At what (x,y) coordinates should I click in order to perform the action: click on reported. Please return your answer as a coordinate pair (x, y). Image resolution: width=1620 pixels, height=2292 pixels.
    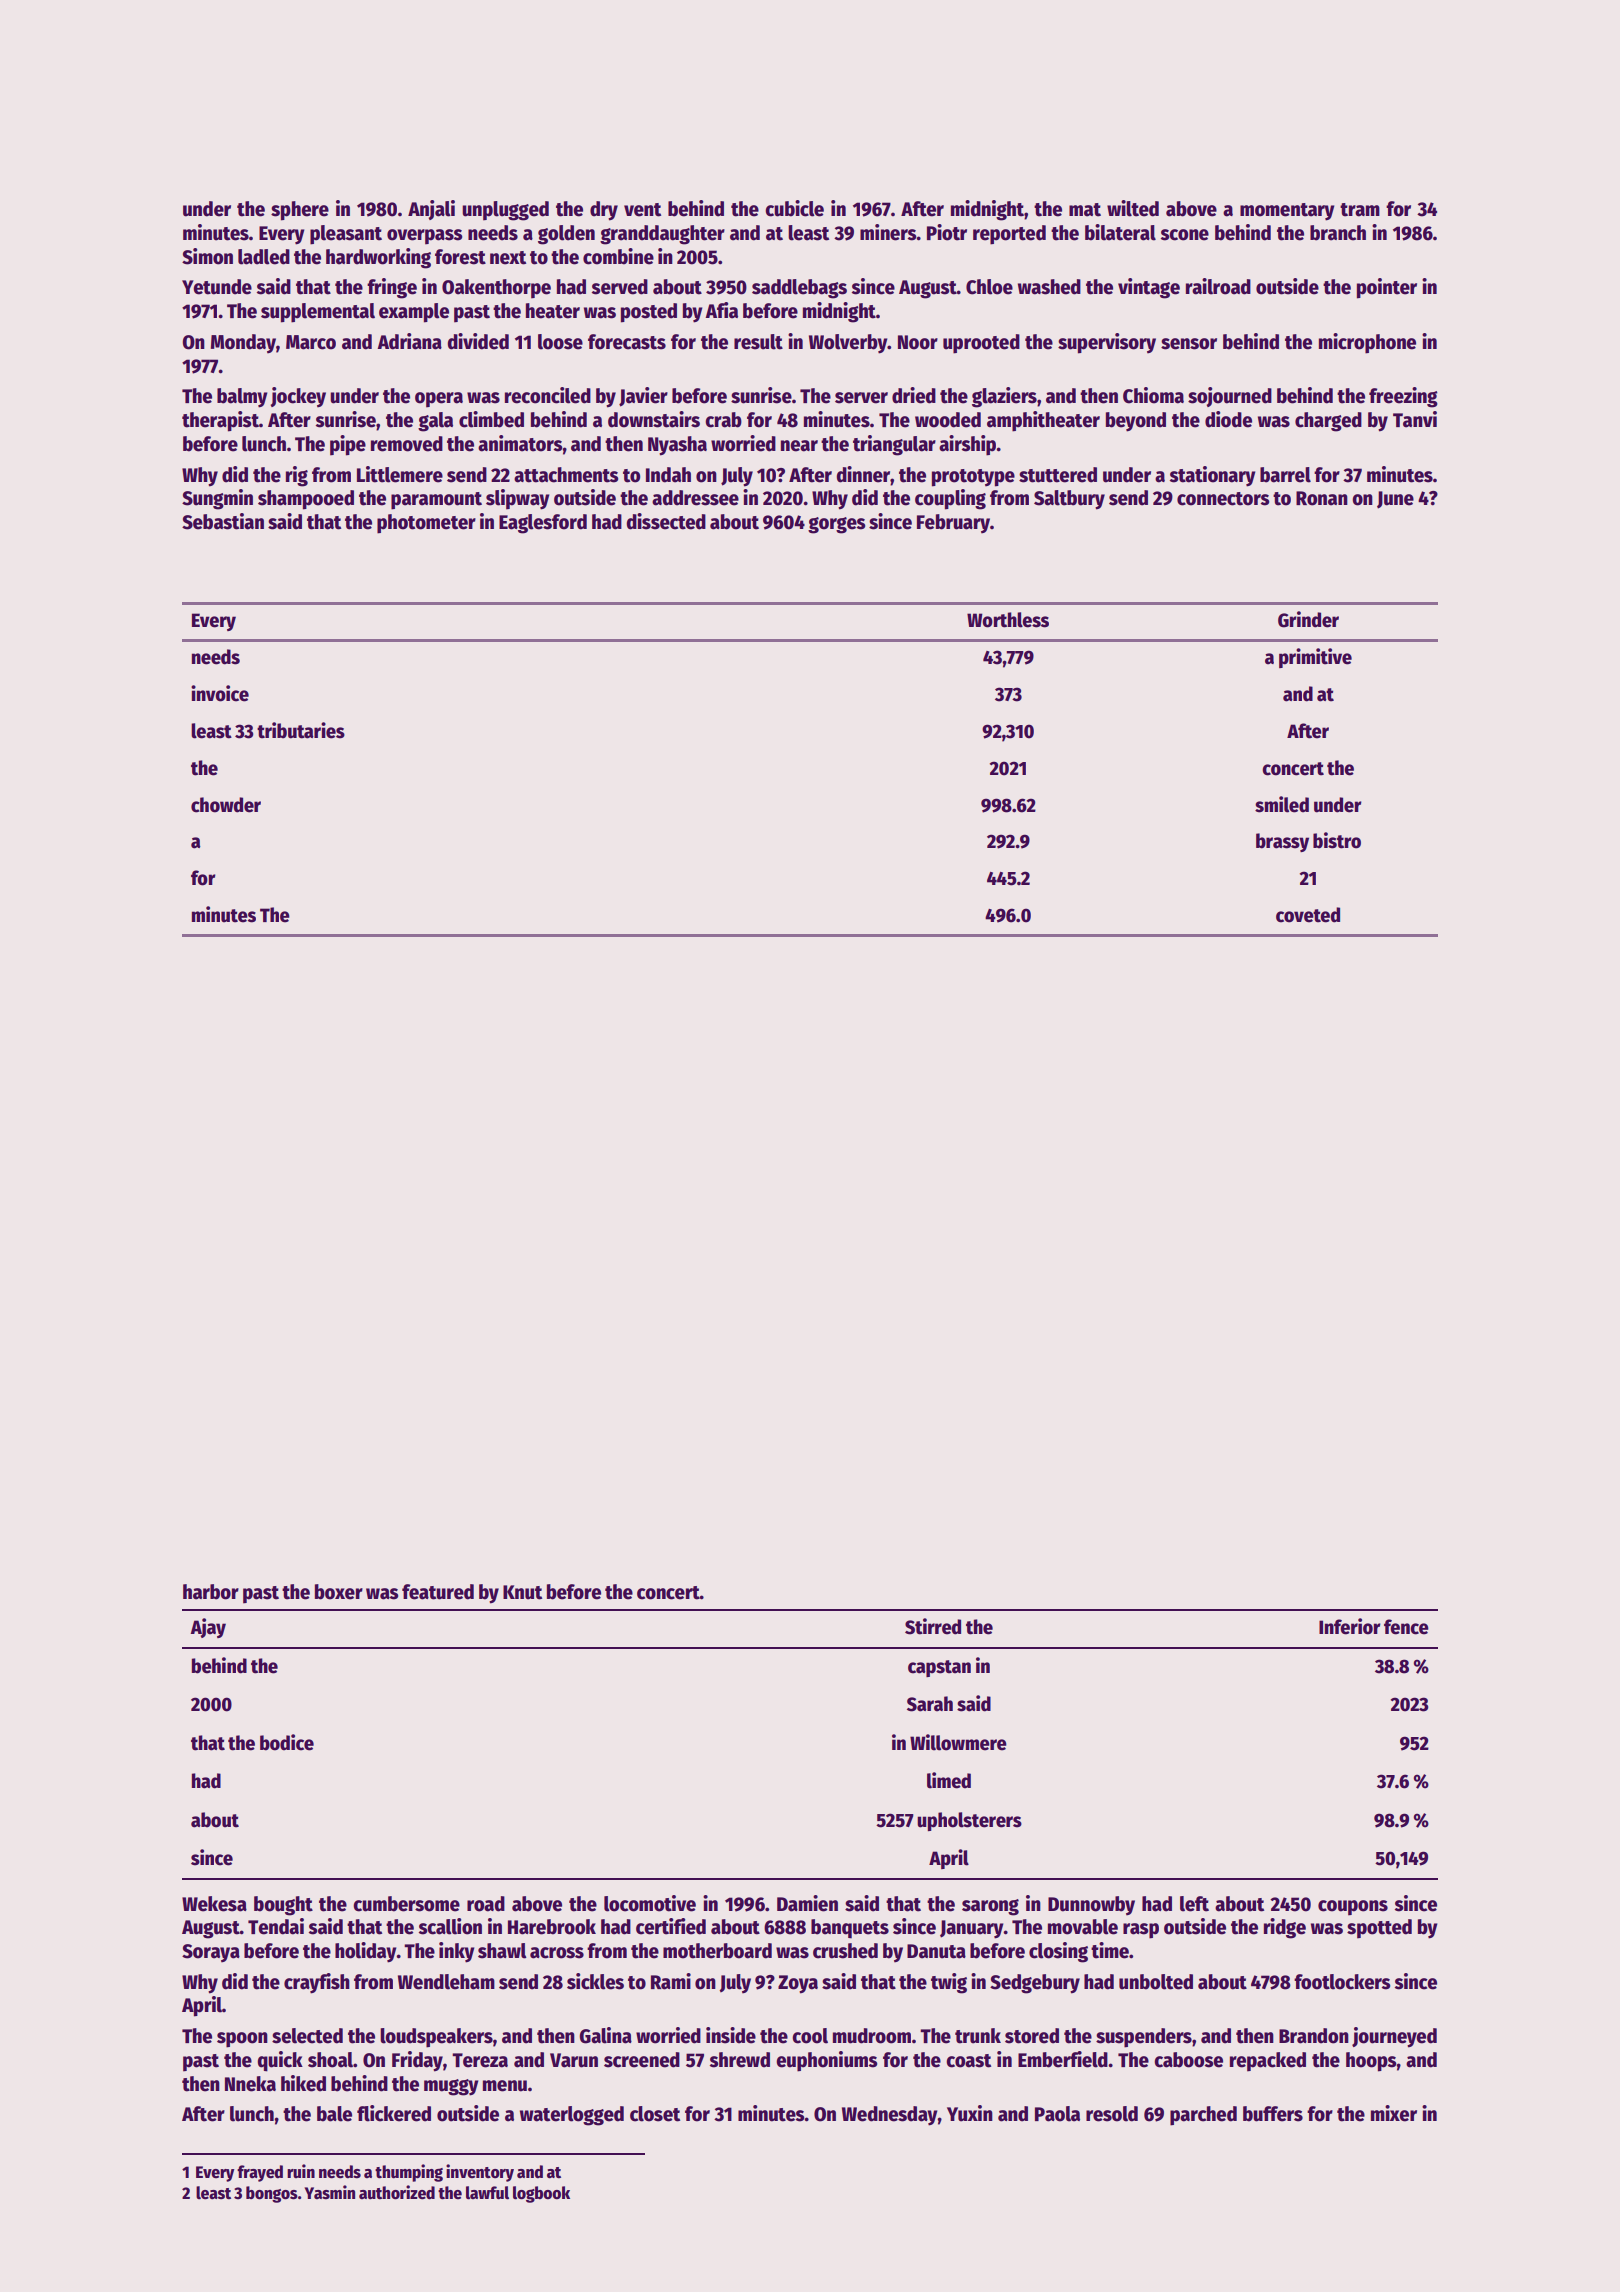
    Looking at the image, I should click on (1009, 235).
